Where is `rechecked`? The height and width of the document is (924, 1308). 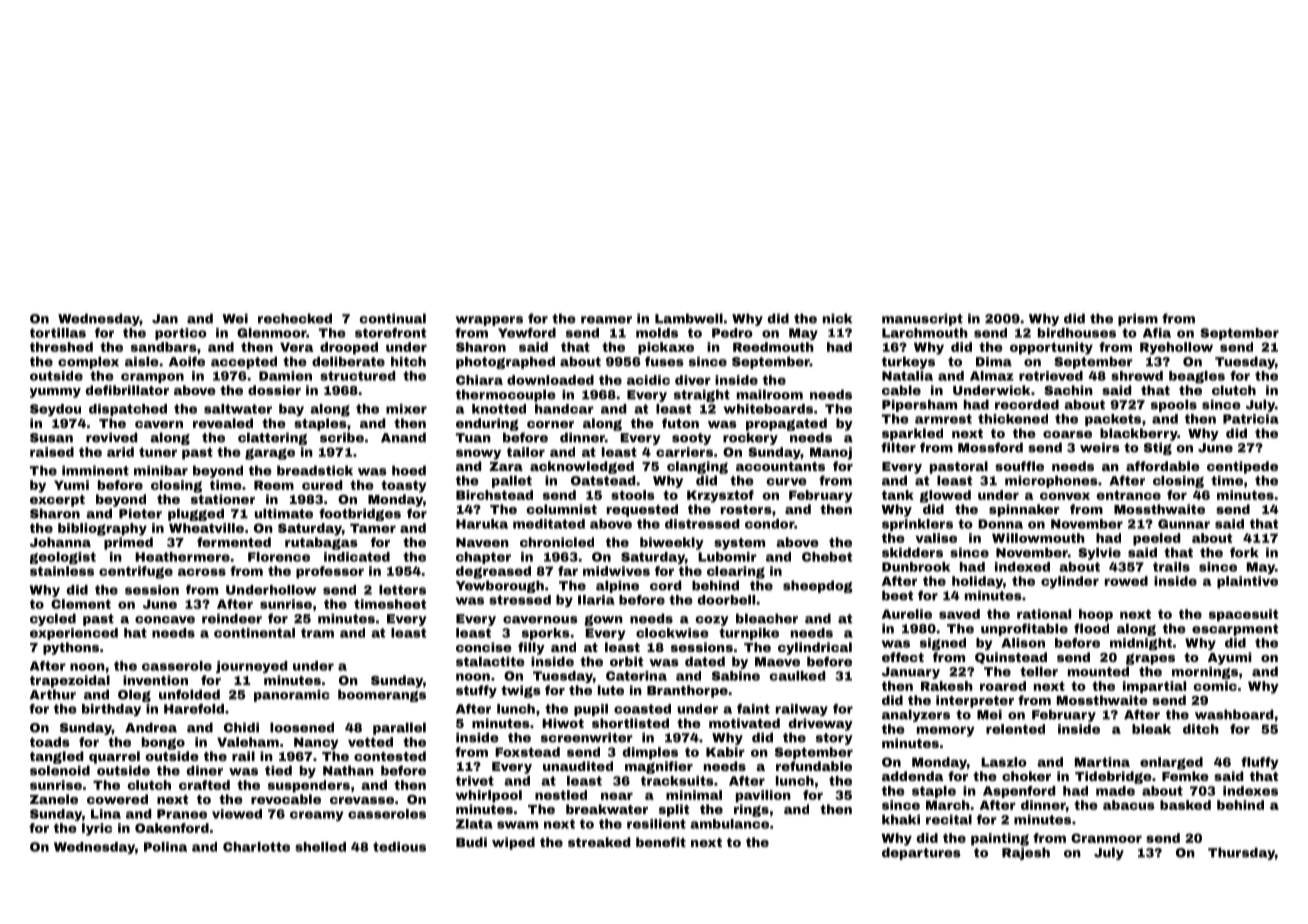
rechecked is located at coordinates (295, 318).
